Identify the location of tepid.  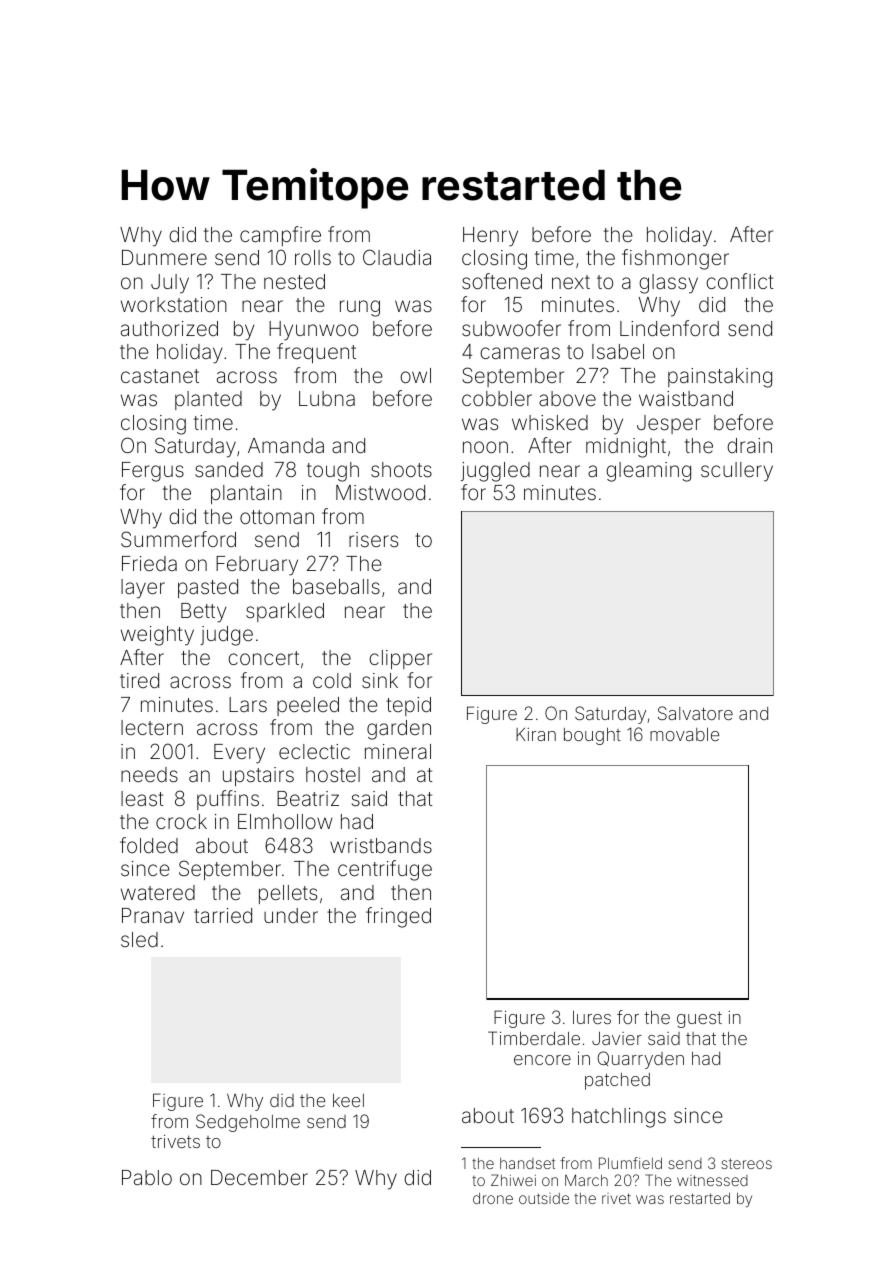
(408, 706).
